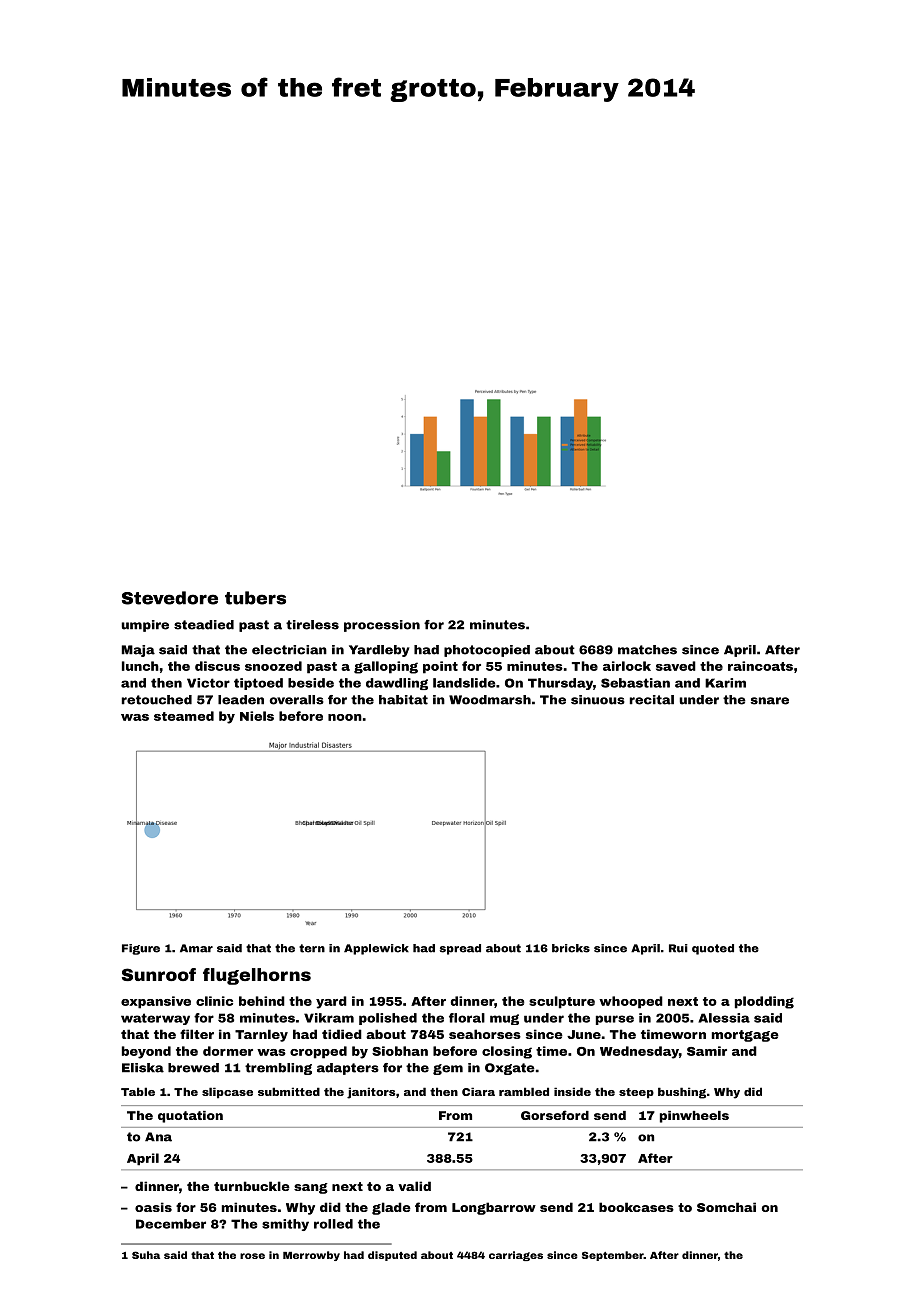  I want to click on plodding, so click(764, 1002).
